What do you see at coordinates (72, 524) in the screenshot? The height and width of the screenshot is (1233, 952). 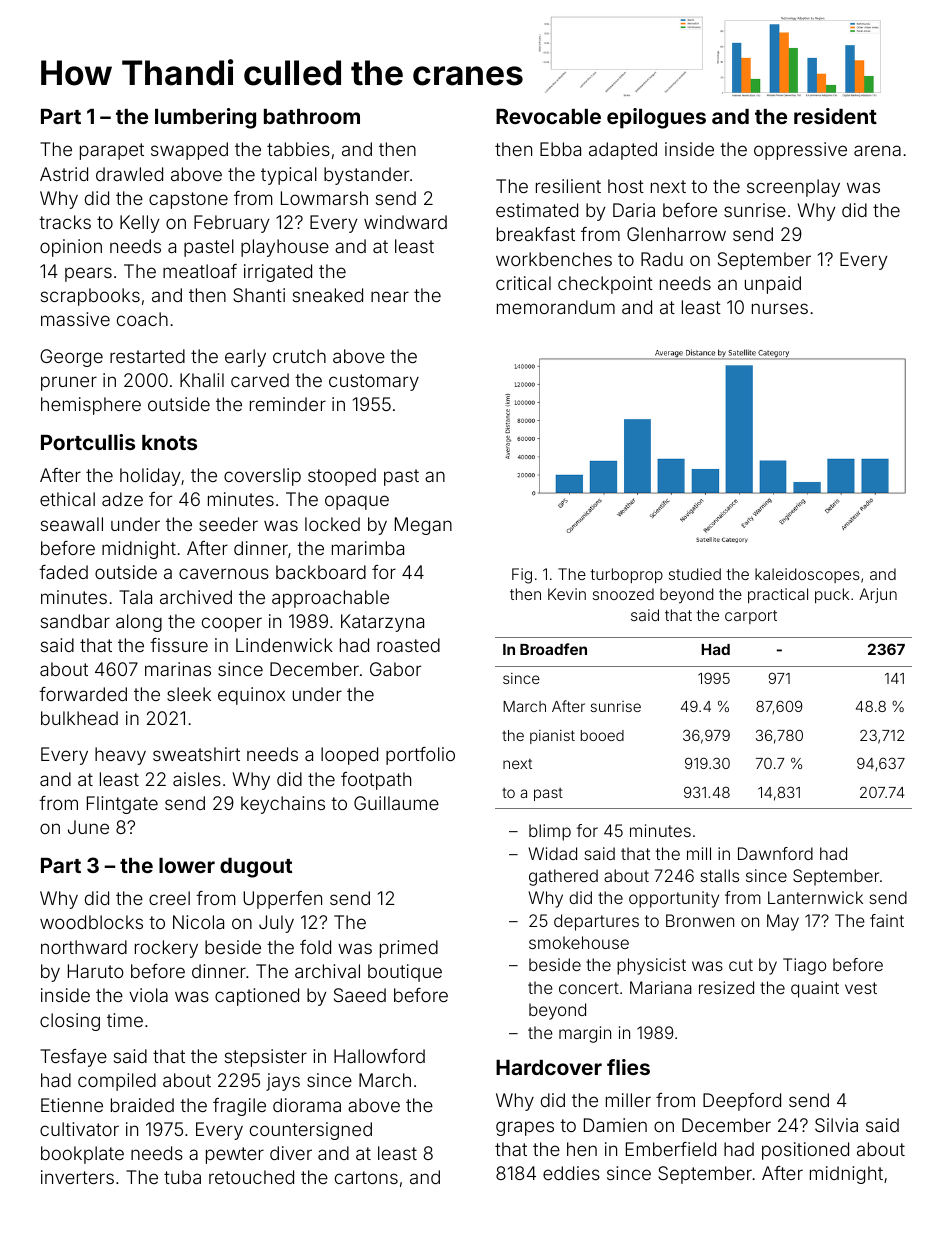 I see `seawall` at bounding box center [72, 524].
